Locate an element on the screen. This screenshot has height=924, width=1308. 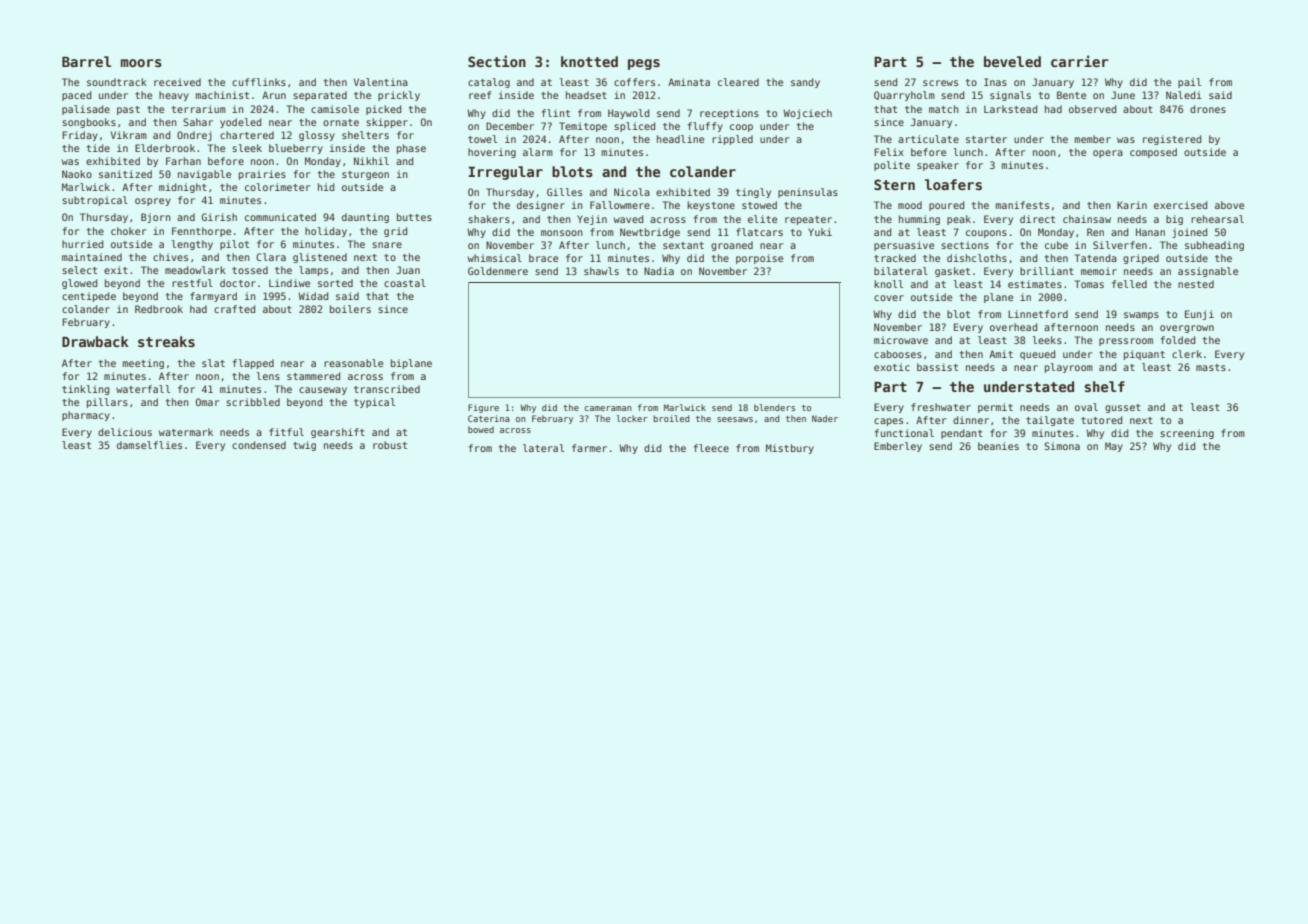
overhead is located at coordinates (1013, 327).
